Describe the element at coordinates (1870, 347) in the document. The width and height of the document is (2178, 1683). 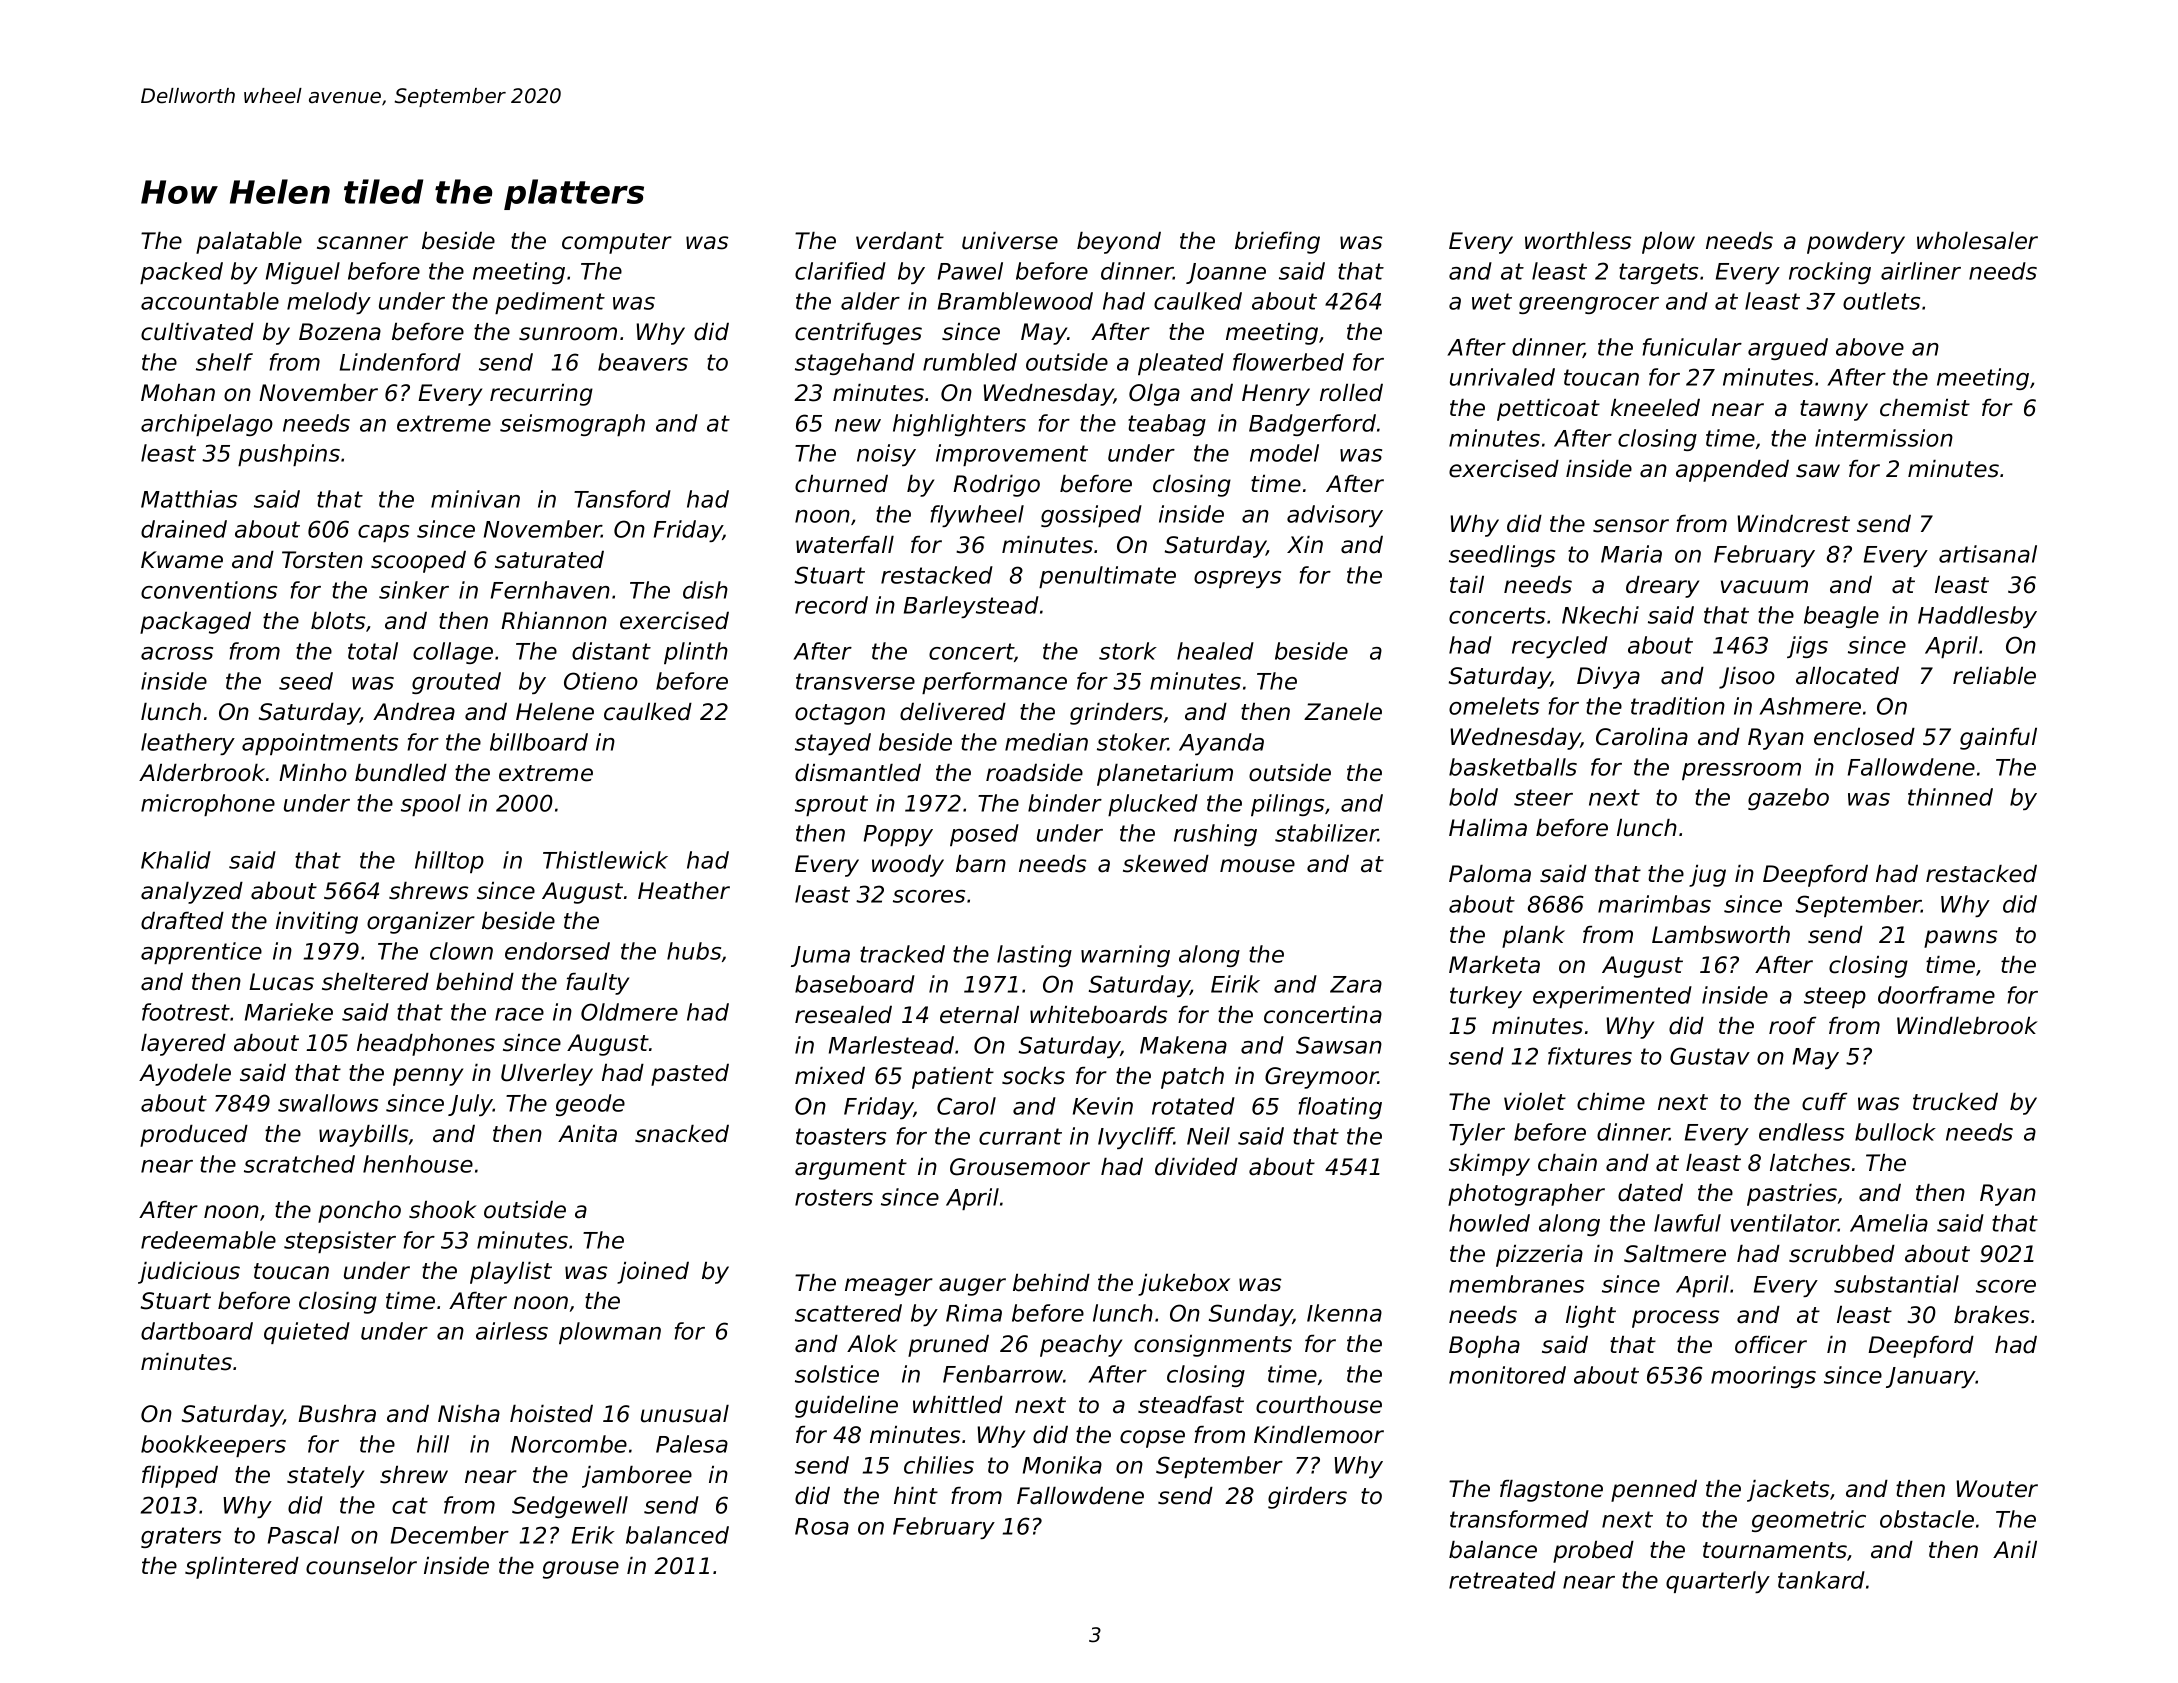
I see `above` at that location.
